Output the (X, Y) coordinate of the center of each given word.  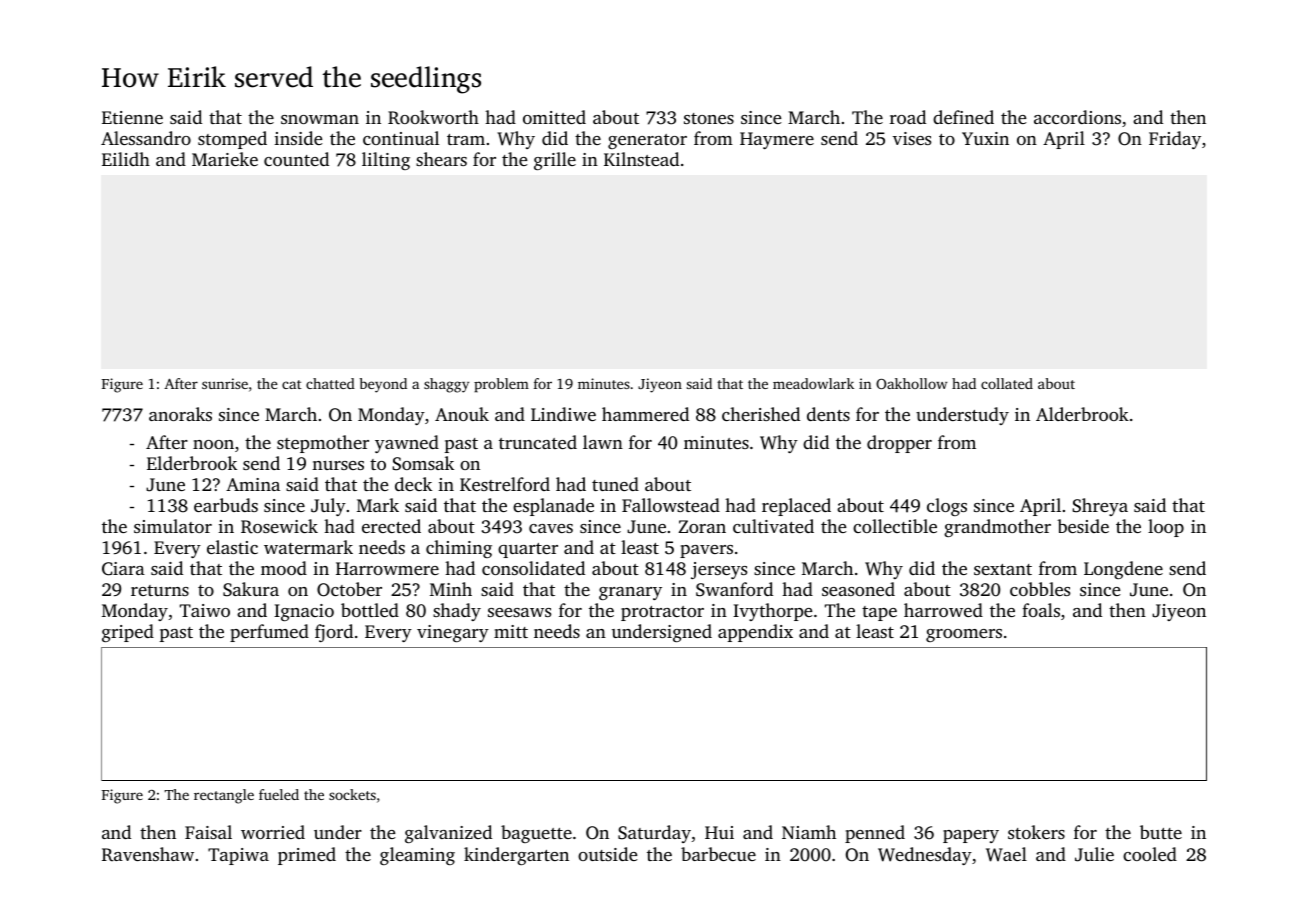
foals (1041, 610)
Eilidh (126, 159)
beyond (383, 385)
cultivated (773, 526)
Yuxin (985, 138)
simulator (173, 526)
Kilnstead (641, 159)
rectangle (224, 796)
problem (501, 385)
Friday (1175, 140)
